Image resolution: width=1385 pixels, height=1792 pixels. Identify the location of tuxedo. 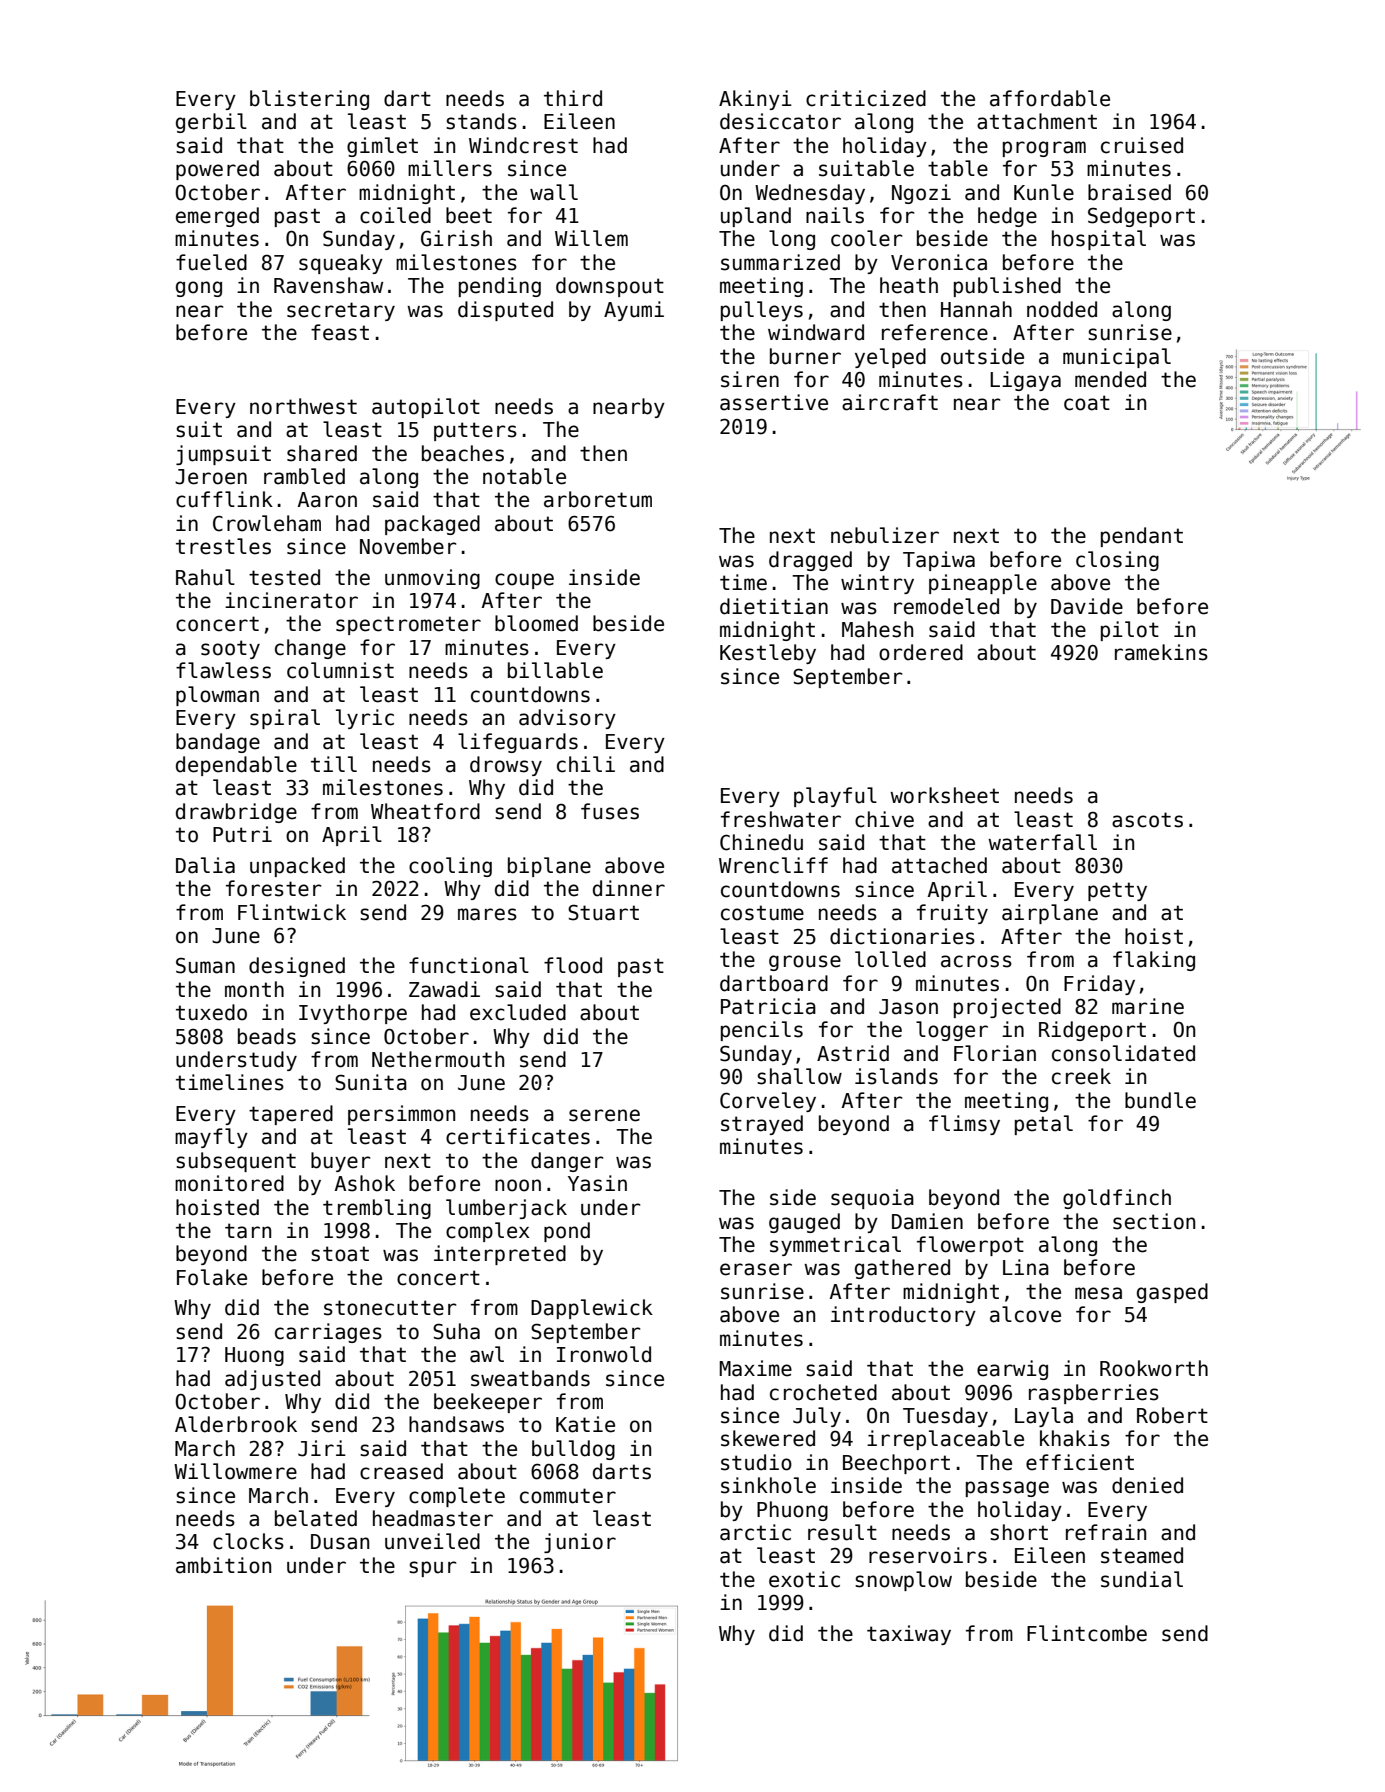
(211, 1012).
